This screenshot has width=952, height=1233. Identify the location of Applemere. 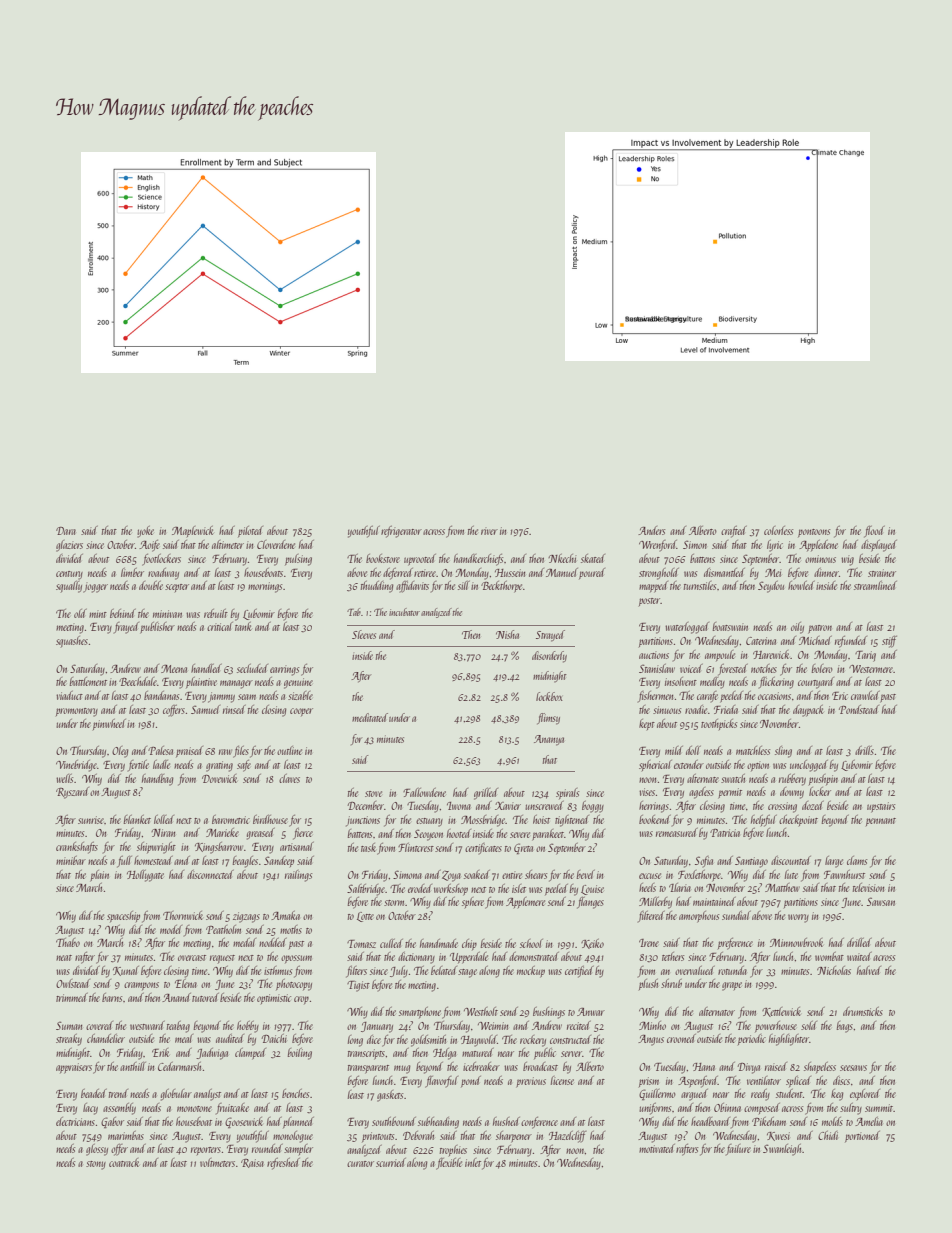
(525, 902).
